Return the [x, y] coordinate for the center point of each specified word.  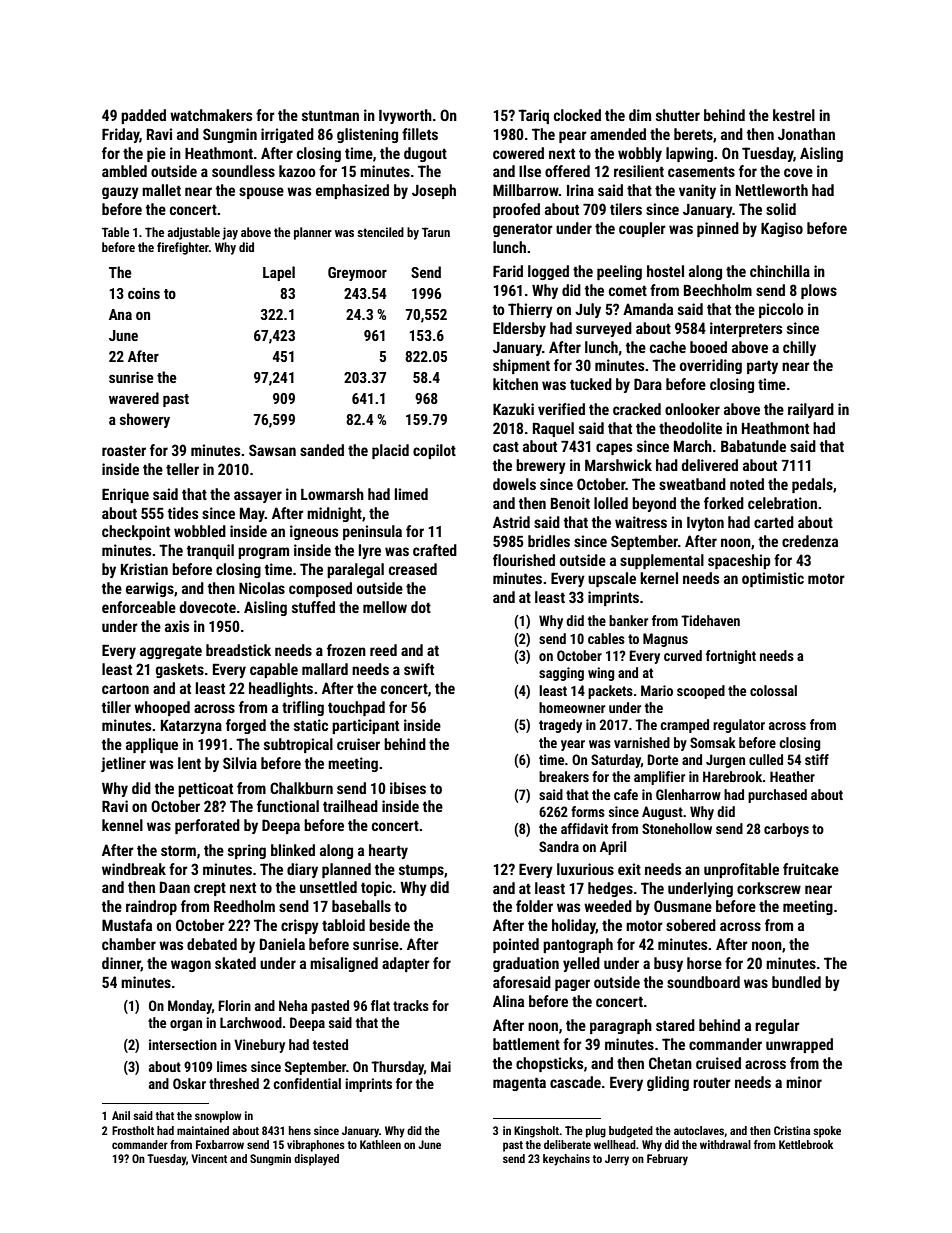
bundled [796, 982]
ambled [124, 171]
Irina [580, 190]
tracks [411, 1005]
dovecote [208, 607]
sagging [561, 674]
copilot [434, 451]
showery [145, 420]
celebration [782, 503]
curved [683, 655]
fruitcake [811, 869]
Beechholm [718, 290]
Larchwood [251, 1022]
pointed [516, 945]
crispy [300, 926]
